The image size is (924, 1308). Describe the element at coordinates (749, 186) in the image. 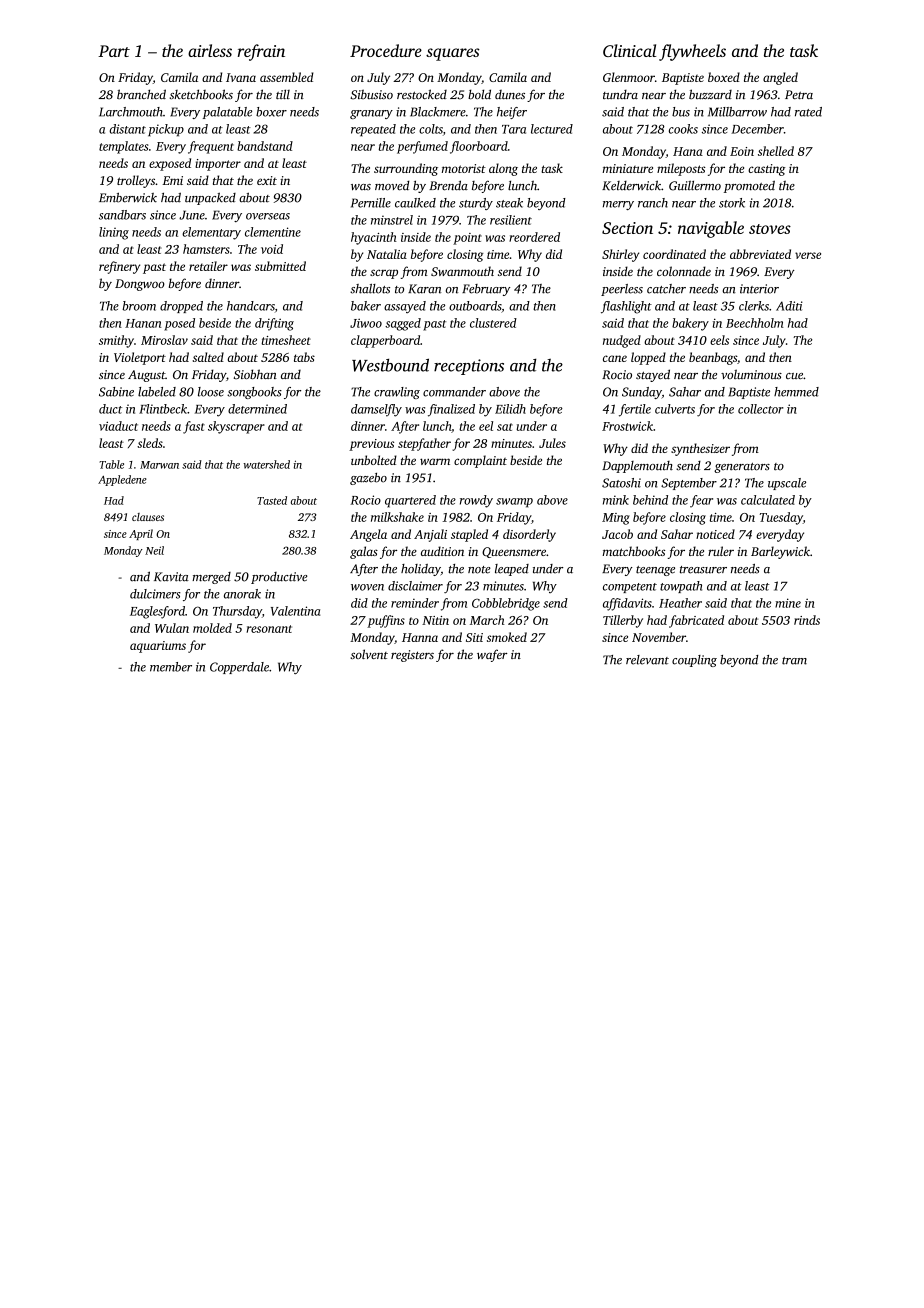

I see `promoted` at that location.
